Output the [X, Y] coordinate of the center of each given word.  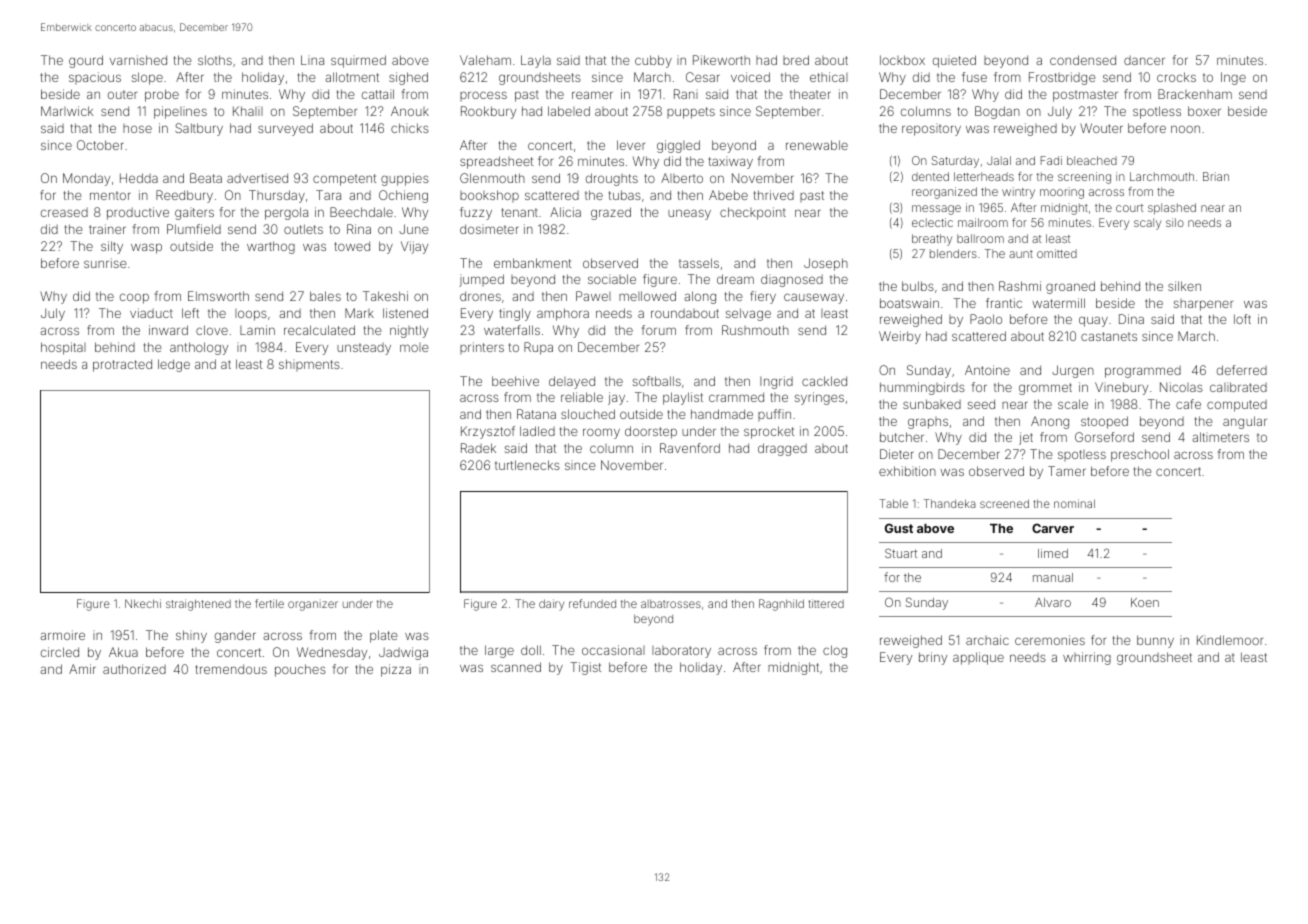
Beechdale [361, 212]
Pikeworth [721, 60]
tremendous [231, 669]
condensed [1083, 60]
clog [835, 651]
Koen [1145, 602]
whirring [1087, 658]
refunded [592, 603]
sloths [215, 60]
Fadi [1051, 160]
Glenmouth [492, 178]
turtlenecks [527, 465]
